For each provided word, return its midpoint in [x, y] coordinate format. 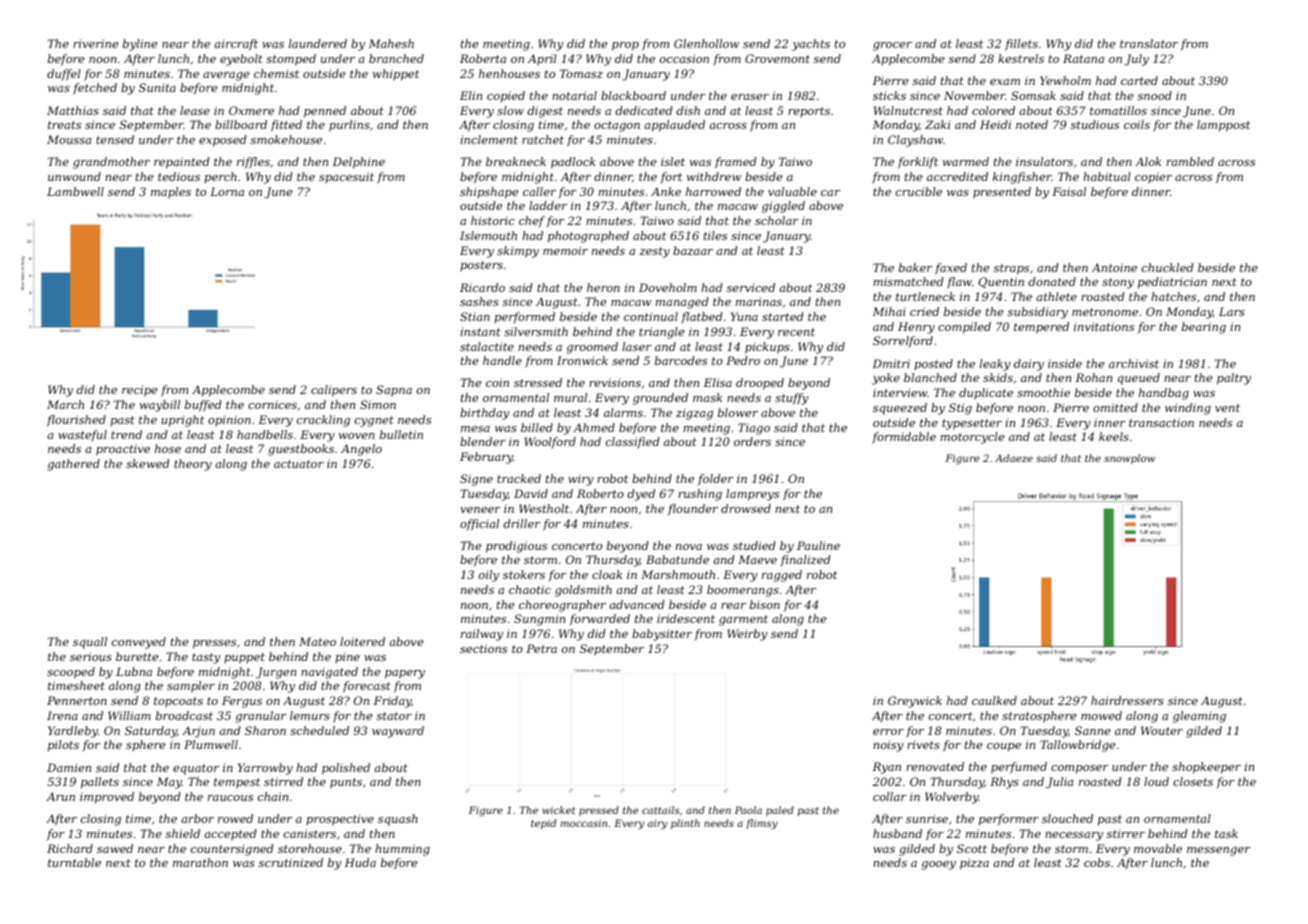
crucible [919, 191]
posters [481, 266]
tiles [715, 235]
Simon [378, 404]
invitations [1104, 326]
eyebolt [241, 60]
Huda [360, 862]
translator [1149, 43]
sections [483, 648]
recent [796, 332]
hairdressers [1127, 700]
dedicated [644, 110]
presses [214, 644]
